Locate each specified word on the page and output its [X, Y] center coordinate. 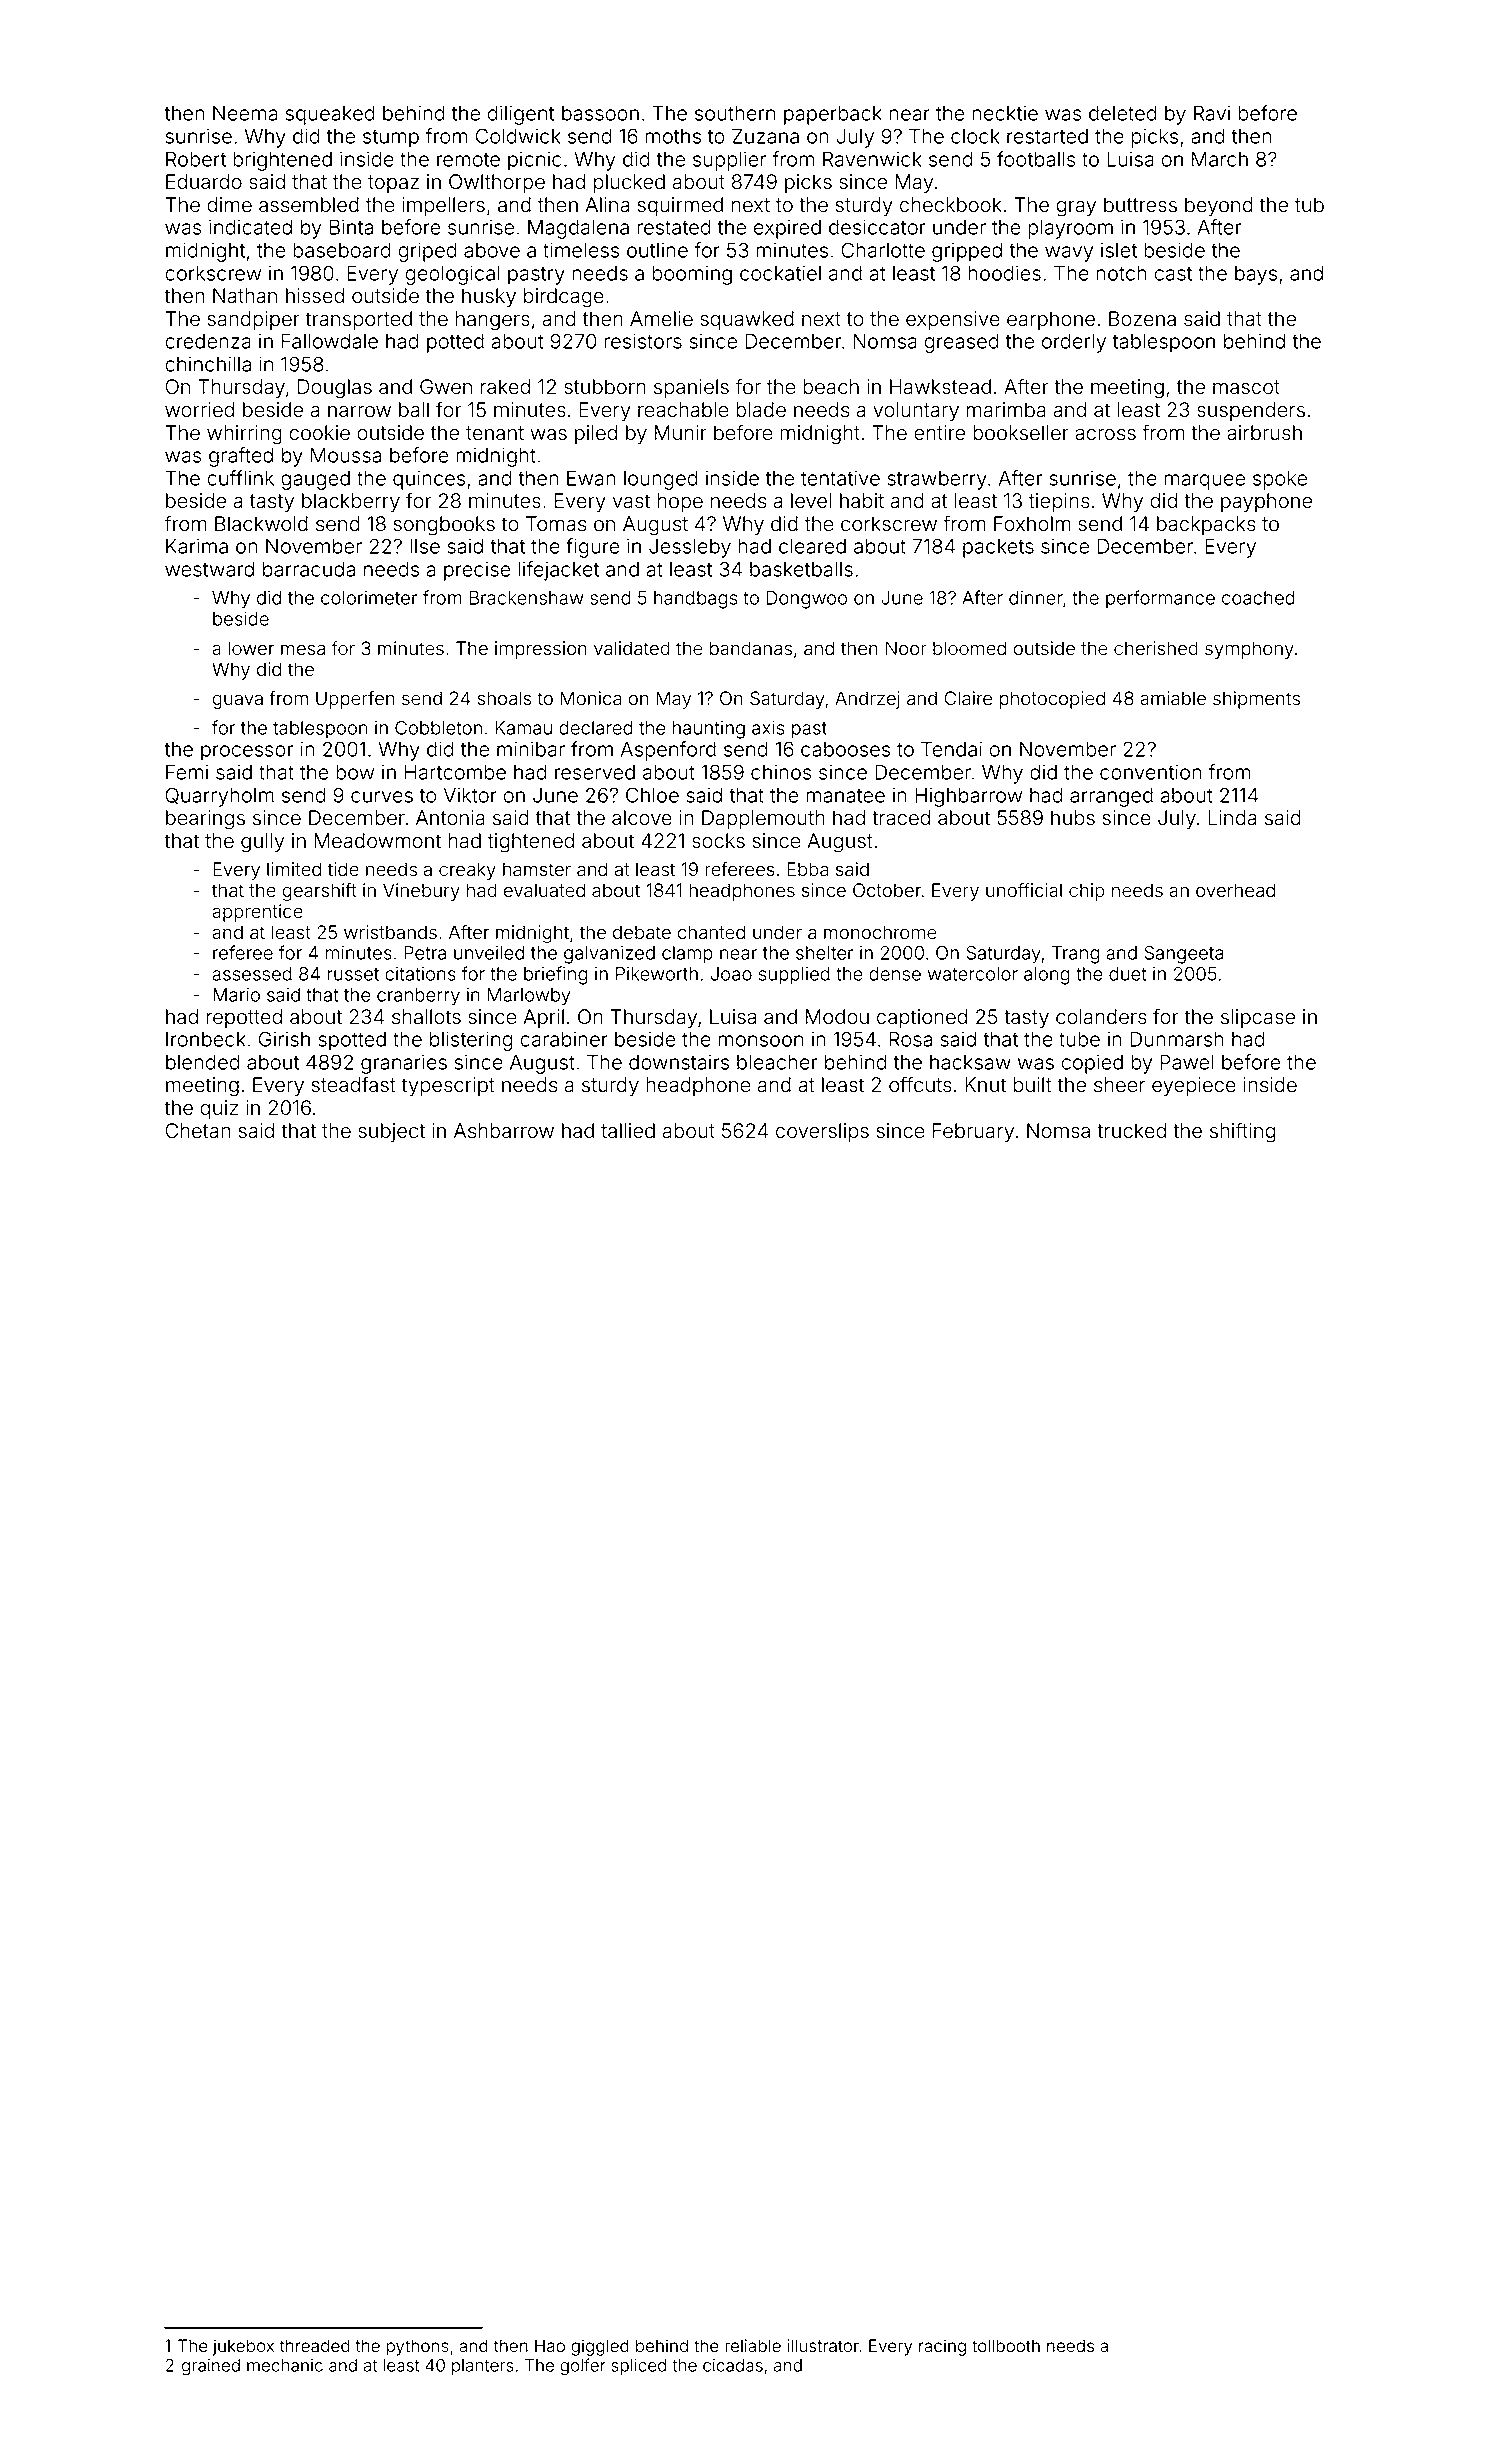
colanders [1101, 1017]
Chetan [197, 1131]
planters [483, 2367]
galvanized [609, 955]
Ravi [1212, 113]
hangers [493, 321]
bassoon [600, 113]
